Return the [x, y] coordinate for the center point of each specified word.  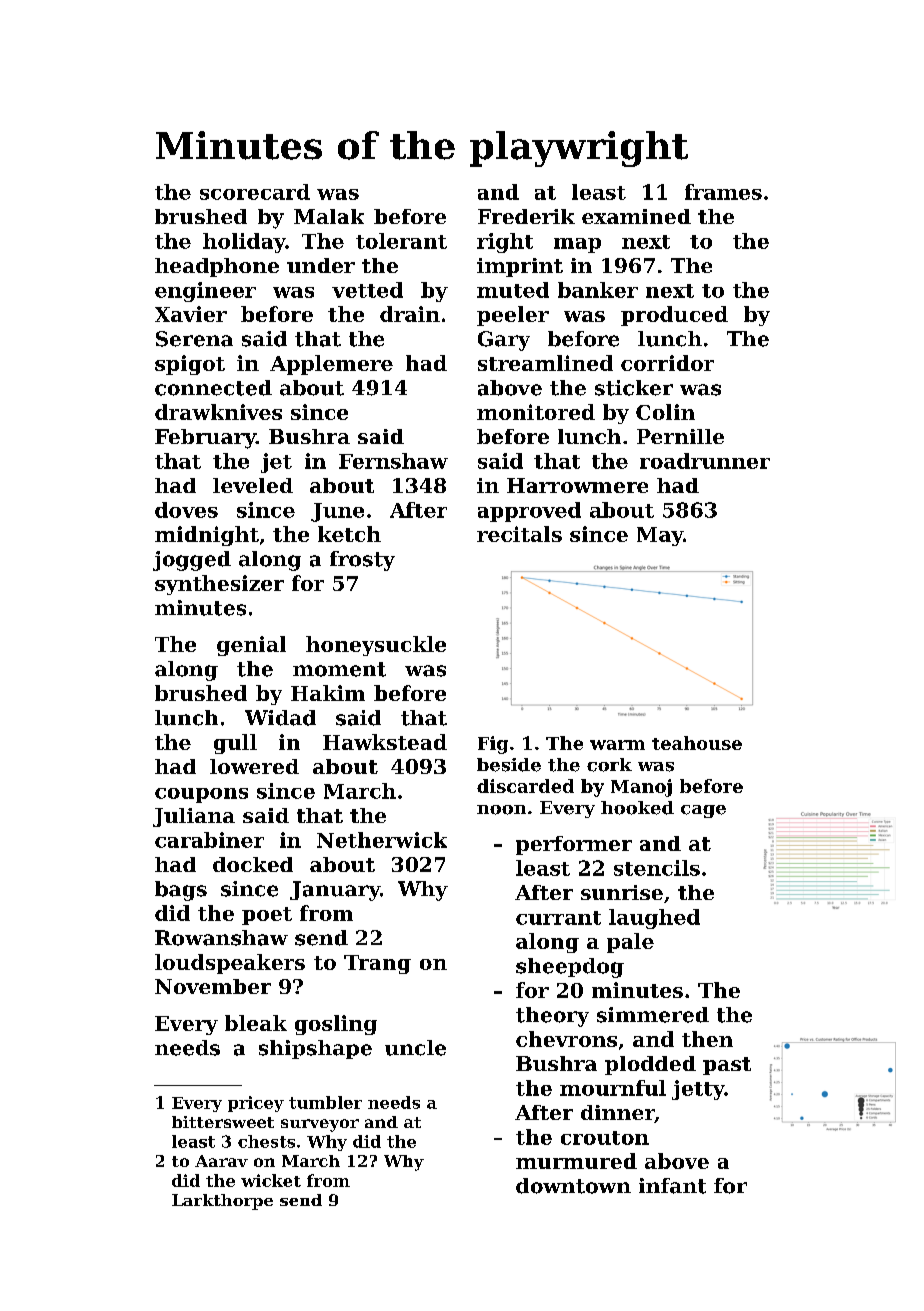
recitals [519, 534]
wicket [271, 1180]
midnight [207, 536]
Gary [504, 341]
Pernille [680, 436]
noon [501, 810]
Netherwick [382, 840]
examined [636, 216]
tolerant [401, 241]
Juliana [194, 817]
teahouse [697, 743]
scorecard [255, 192]
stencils [657, 868]
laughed [654, 919]
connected [213, 388]
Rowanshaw [221, 938]
